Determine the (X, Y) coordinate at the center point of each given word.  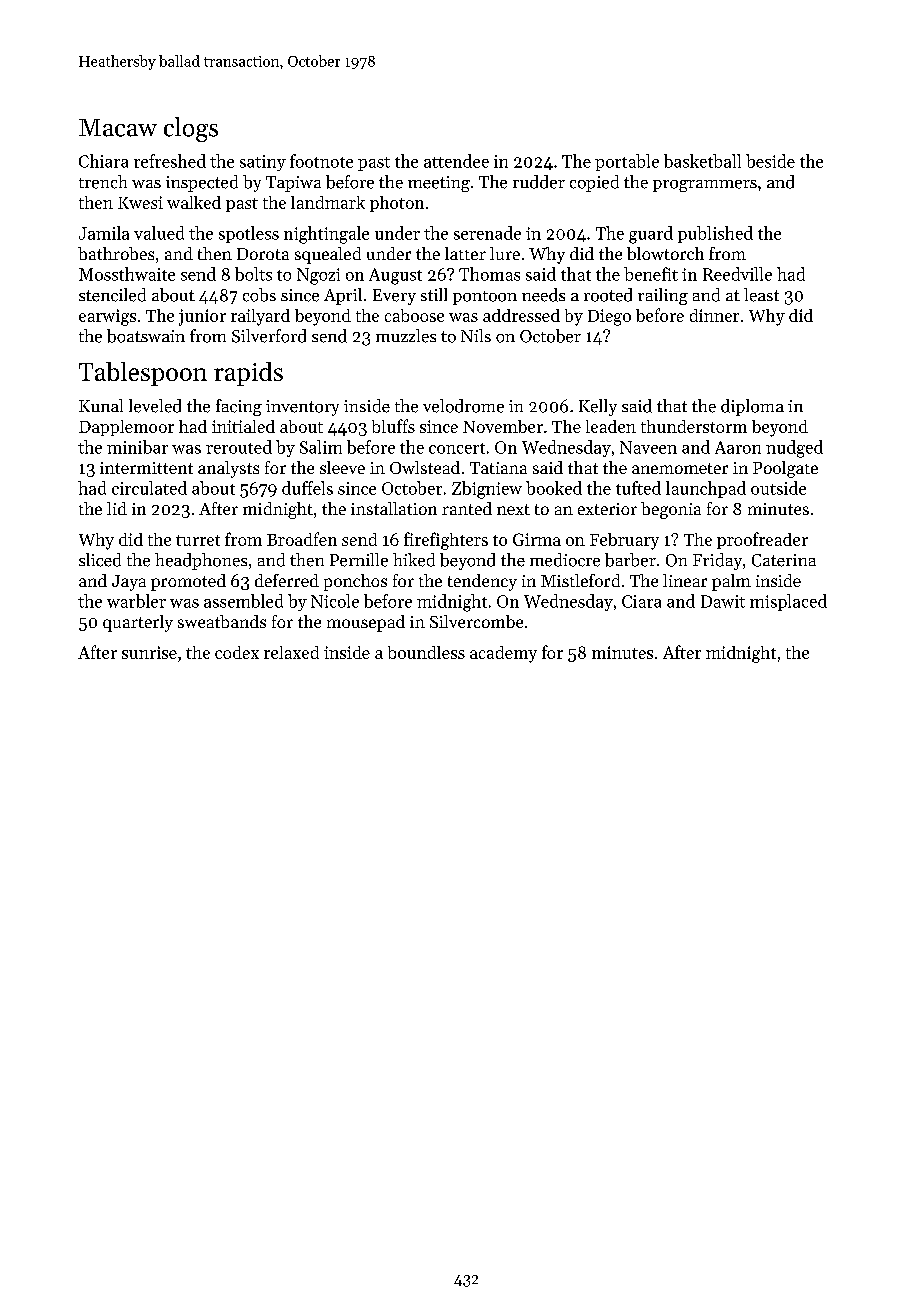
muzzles (406, 336)
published (715, 234)
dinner (714, 315)
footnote (321, 161)
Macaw (118, 128)
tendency (482, 582)
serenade (487, 233)
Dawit (723, 601)
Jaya (129, 583)
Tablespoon (143, 374)
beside (770, 161)
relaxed (291, 652)
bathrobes (116, 253)
